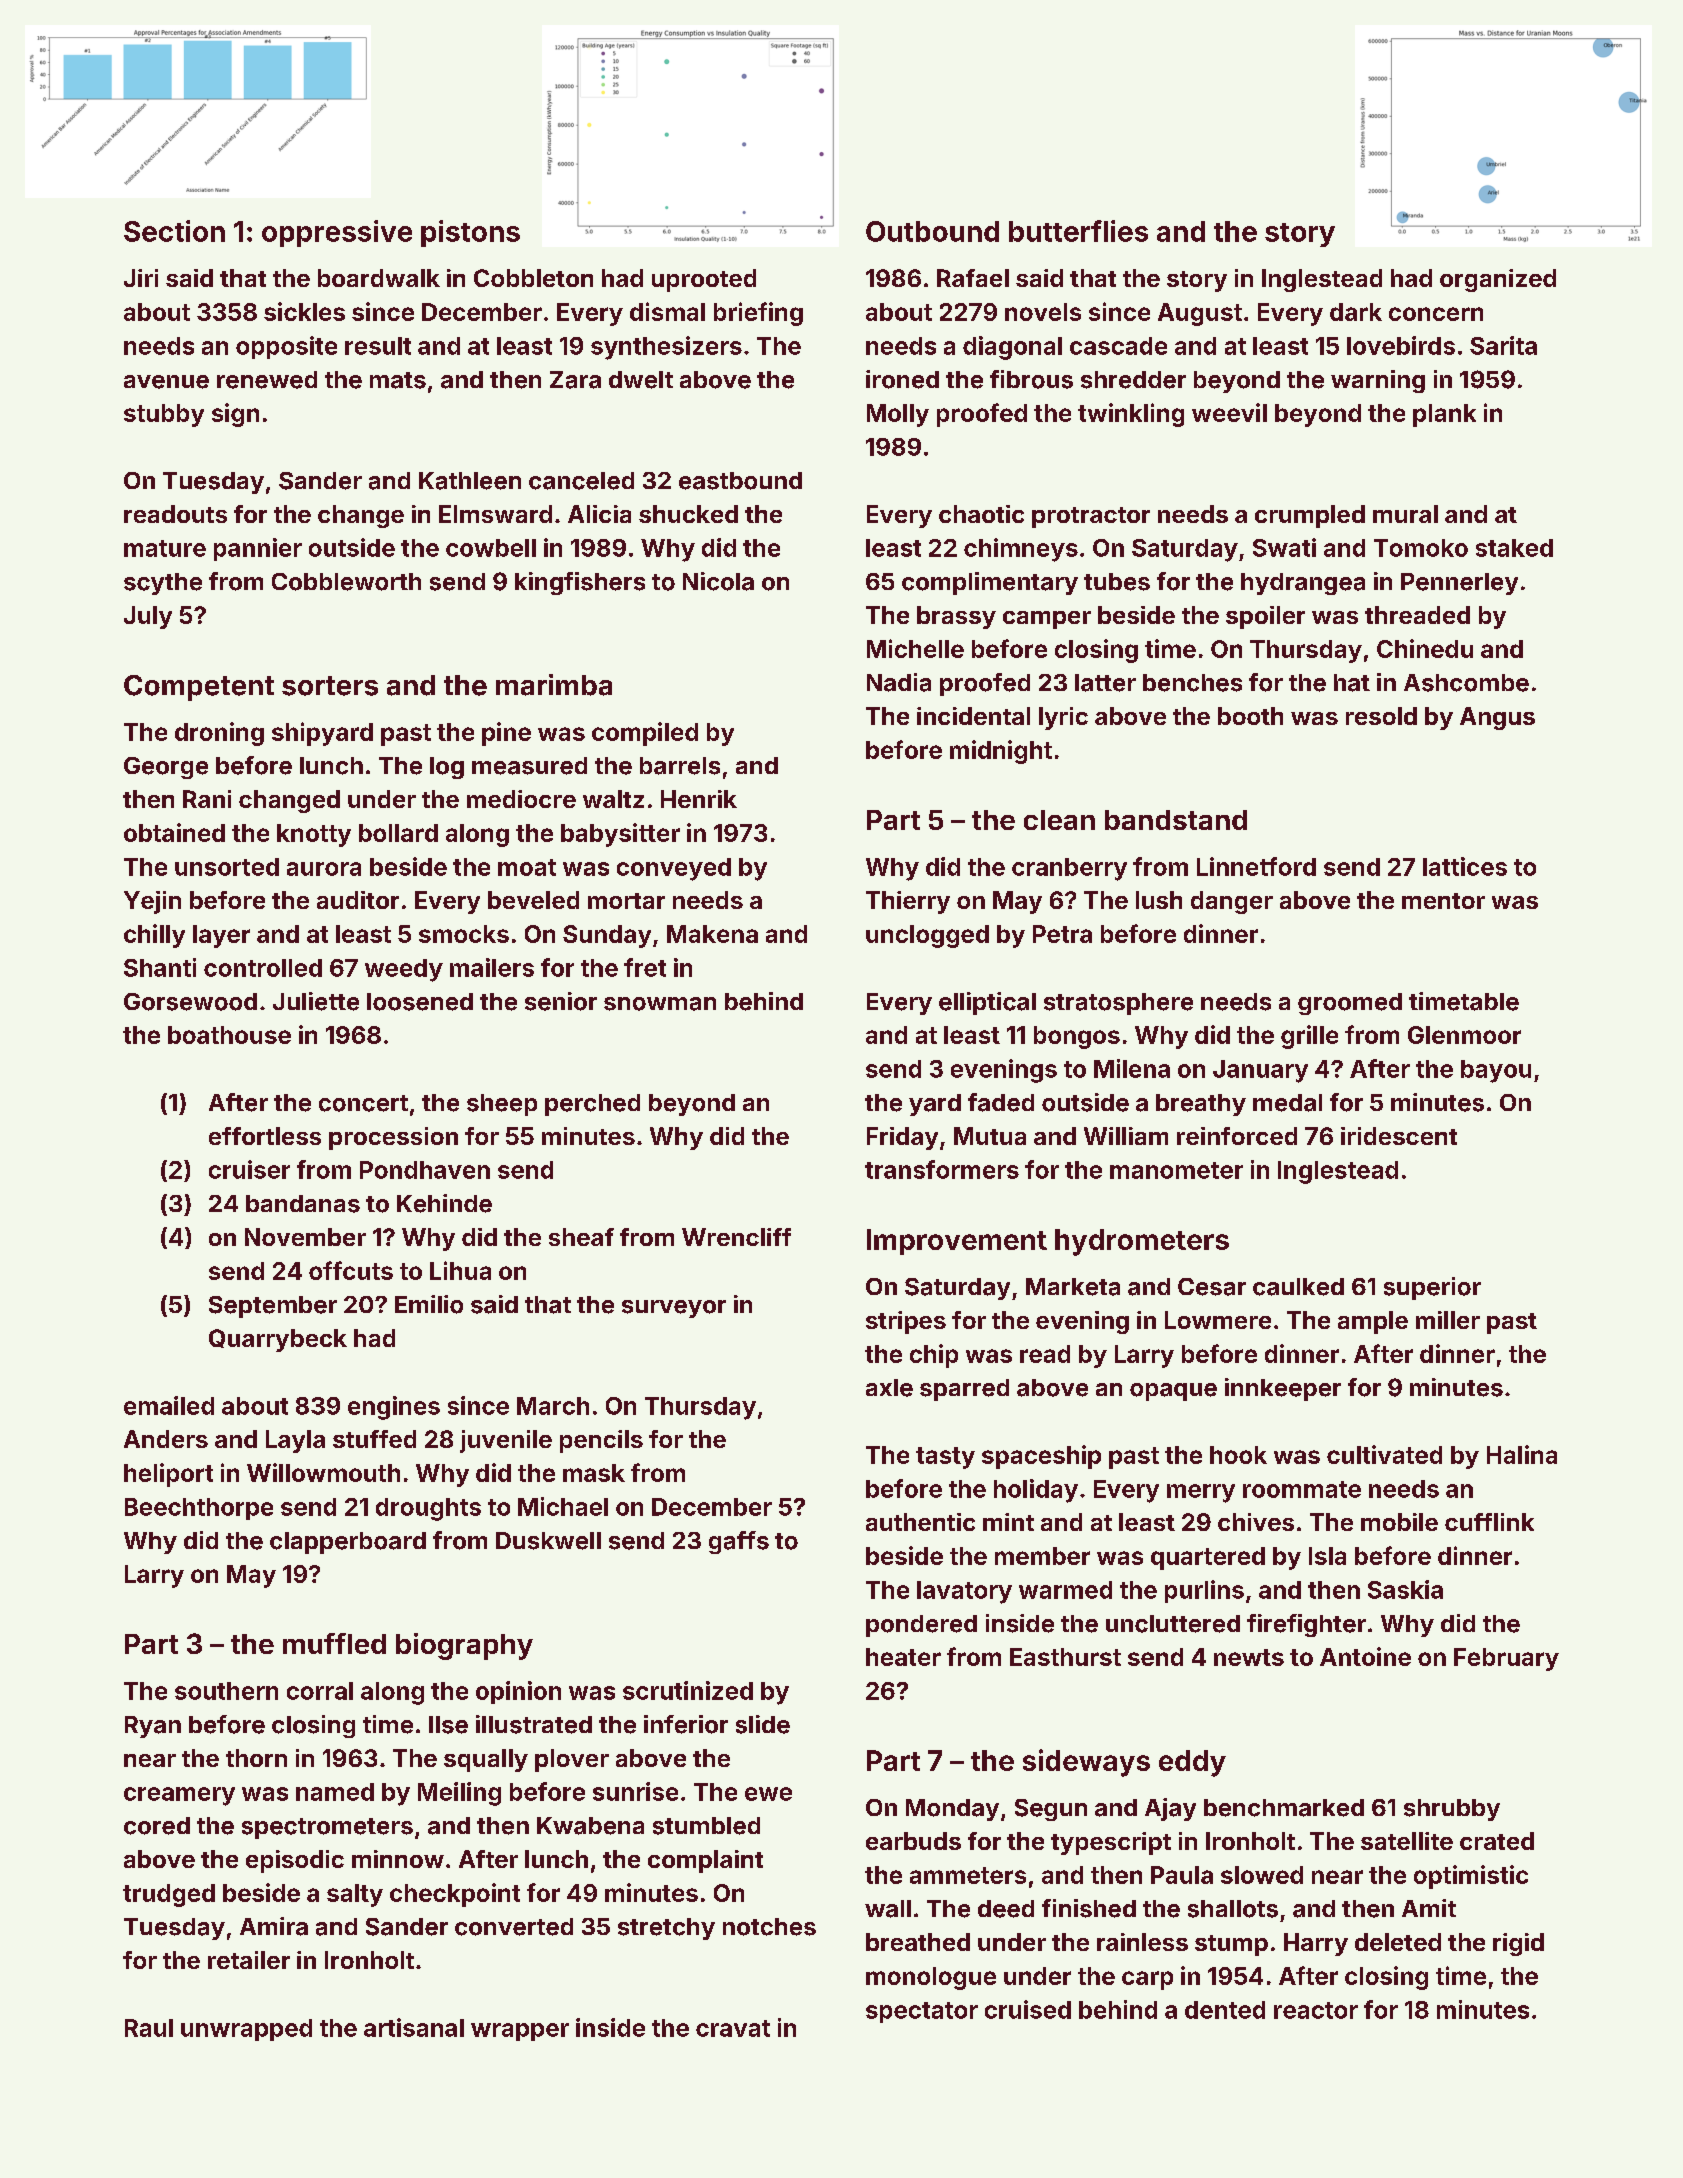 The width and height of the screenshot is (1683, 2178). What do you see at coordinates (1498, 280) in the screenshot?
I see `organized` at bounding box center [1498, 280].
